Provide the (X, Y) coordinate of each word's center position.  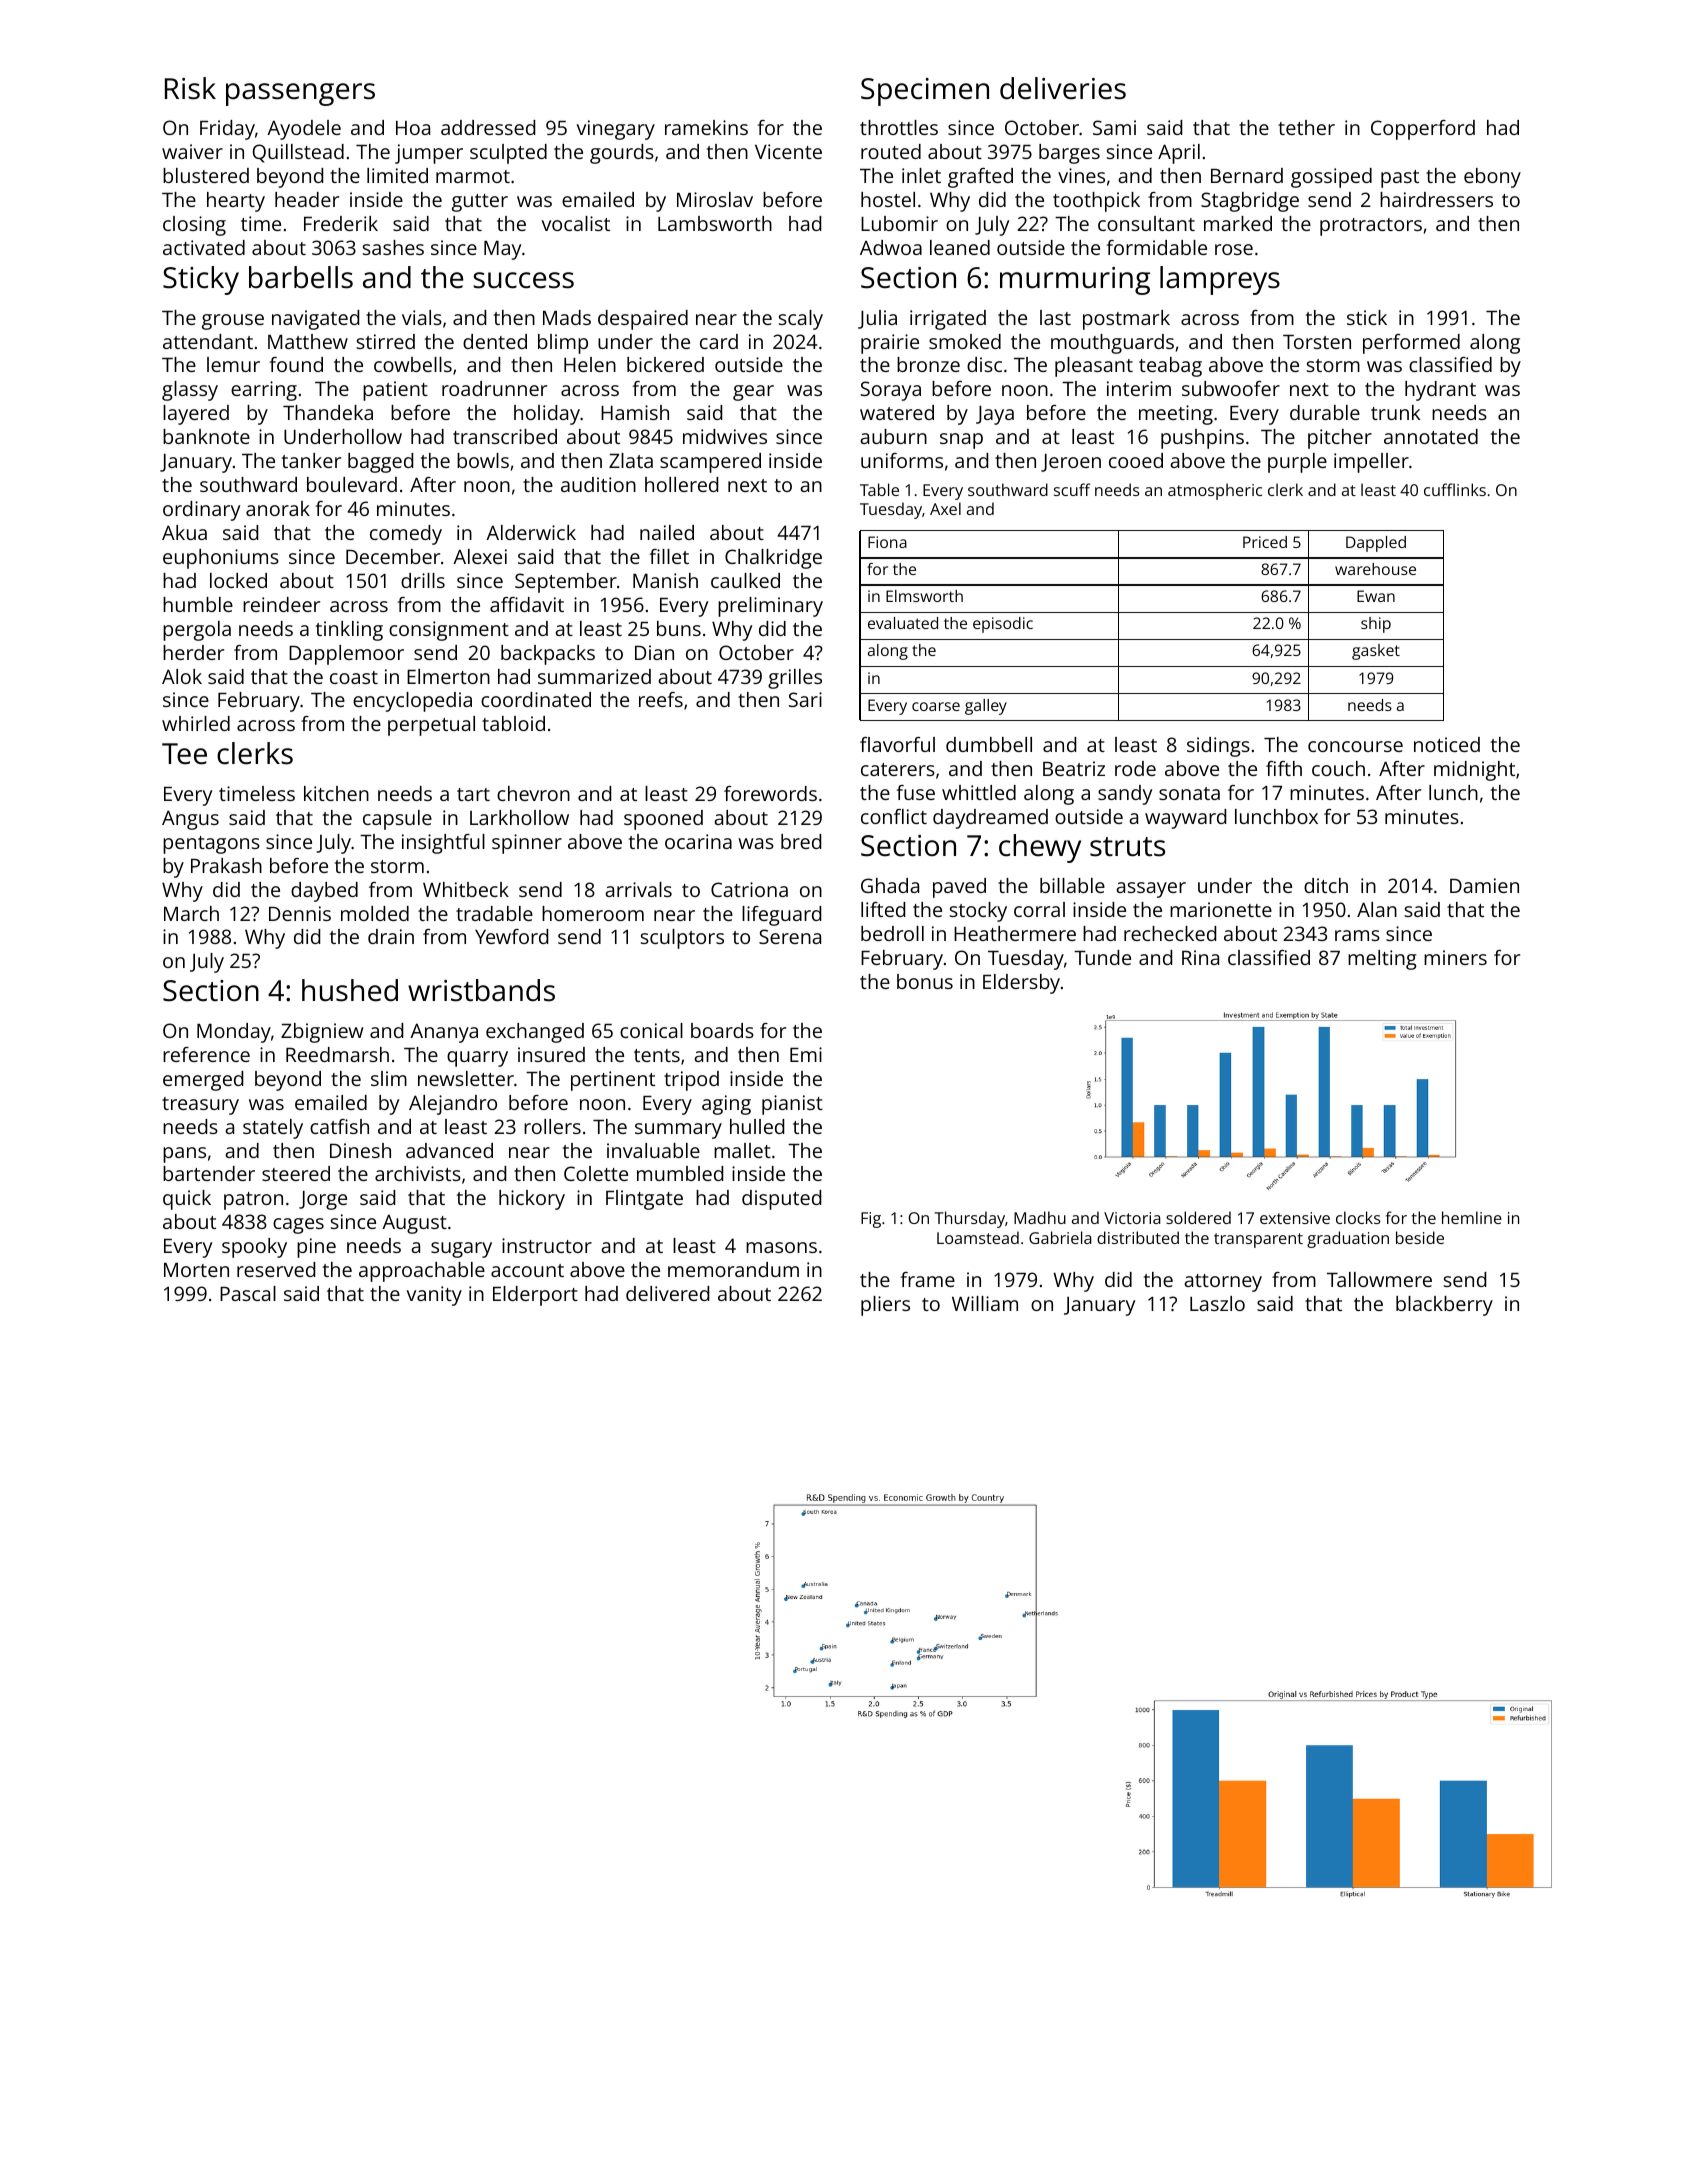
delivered (667, 1293)
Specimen (925, 92)
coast (354, 677)
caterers (898, 769)
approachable (422, 1272)
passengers (300, 94)
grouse (233, 322)
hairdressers (1436, 199)
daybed (324, 892)
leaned (960, 247)
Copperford (1423, 130)
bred (801, 841)
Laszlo (1217, 1303)
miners (1455, 957)
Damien (1484, 885)
